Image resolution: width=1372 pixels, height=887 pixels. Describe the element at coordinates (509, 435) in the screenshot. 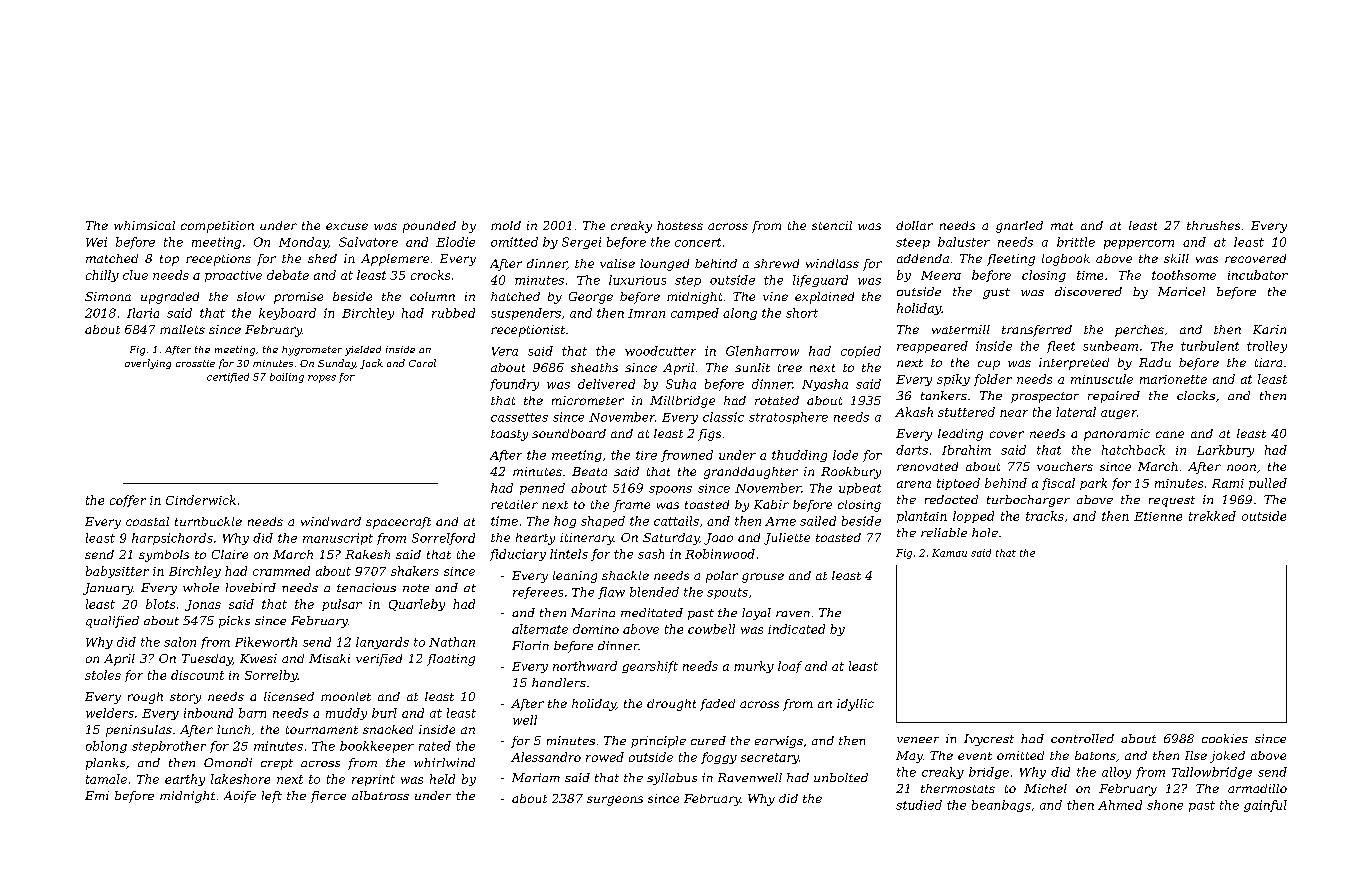

I see `toasty` at that location.
